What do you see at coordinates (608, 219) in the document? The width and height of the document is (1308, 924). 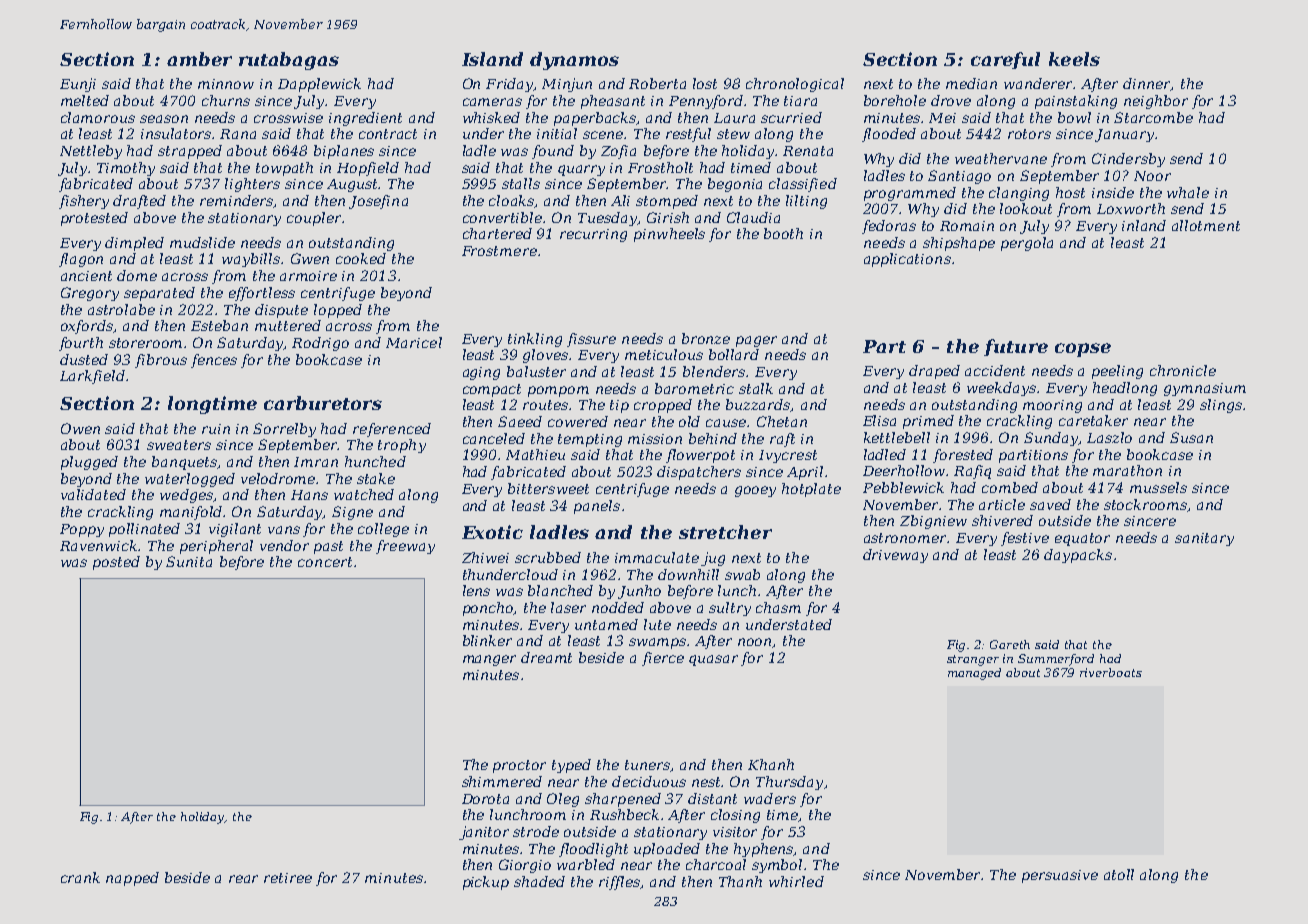 I see `Tuesday` at bounding box center [608, 219].
